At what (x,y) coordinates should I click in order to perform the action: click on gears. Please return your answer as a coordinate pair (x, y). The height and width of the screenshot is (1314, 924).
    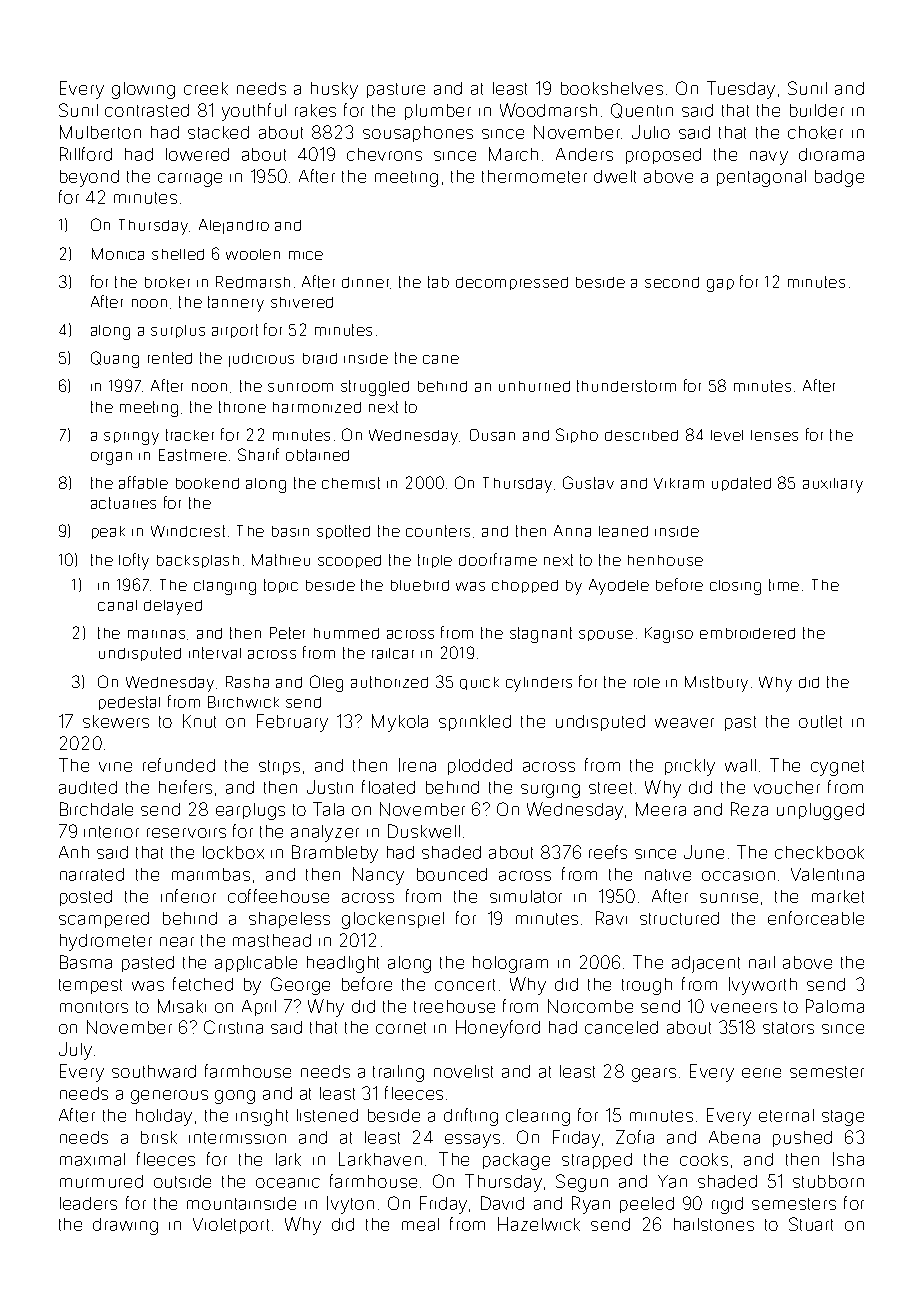
    Looking at the image, I should click on (654, 1075).
